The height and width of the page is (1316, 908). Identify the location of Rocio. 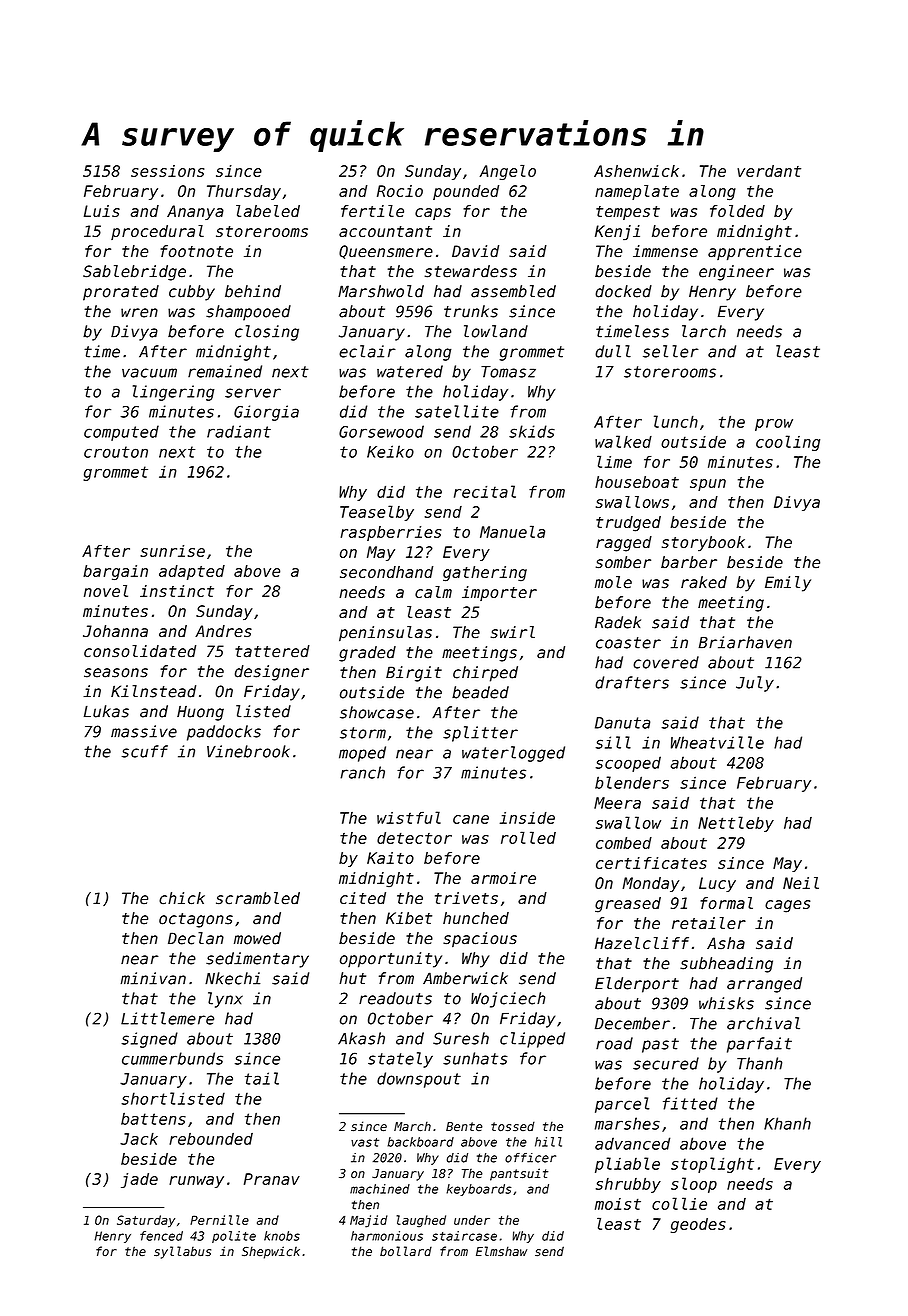
(400, 191).
